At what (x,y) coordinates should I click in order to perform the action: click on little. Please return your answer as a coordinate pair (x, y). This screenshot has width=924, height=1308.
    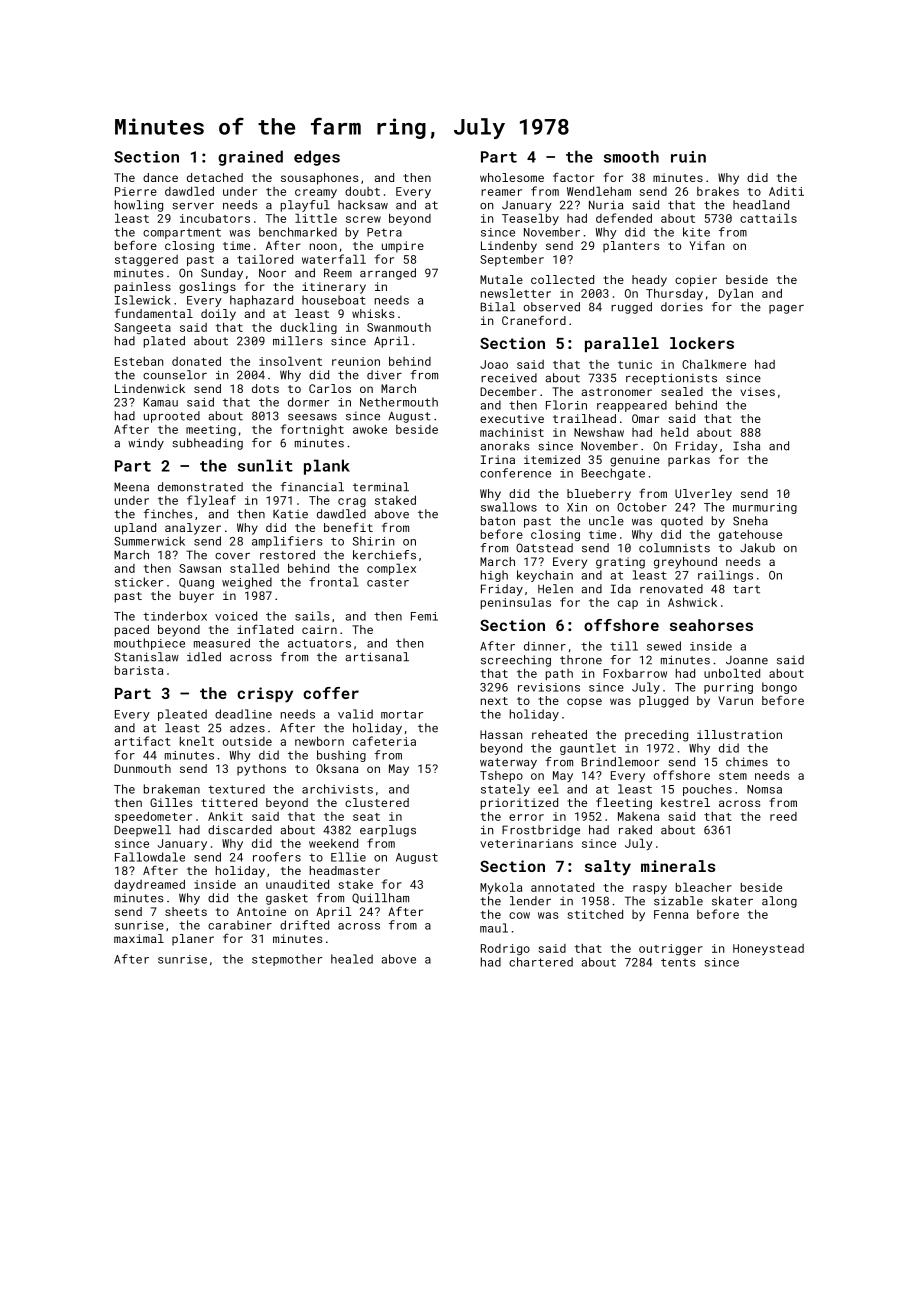
    Looking at the image, I should click on (316, 218).
